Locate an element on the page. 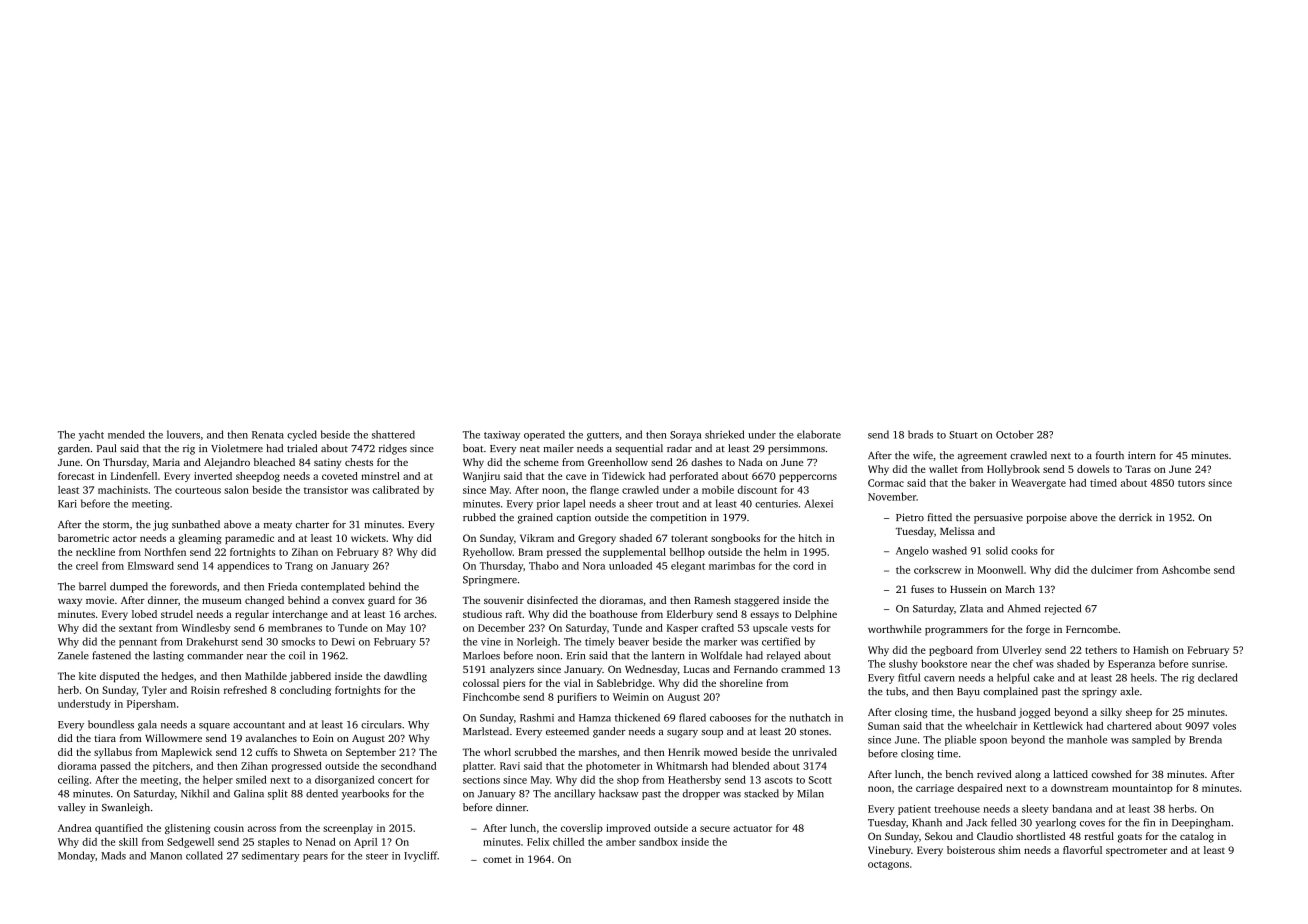 This image has width=1308, height=924. screenplay is located at coordinates (348, 829).
